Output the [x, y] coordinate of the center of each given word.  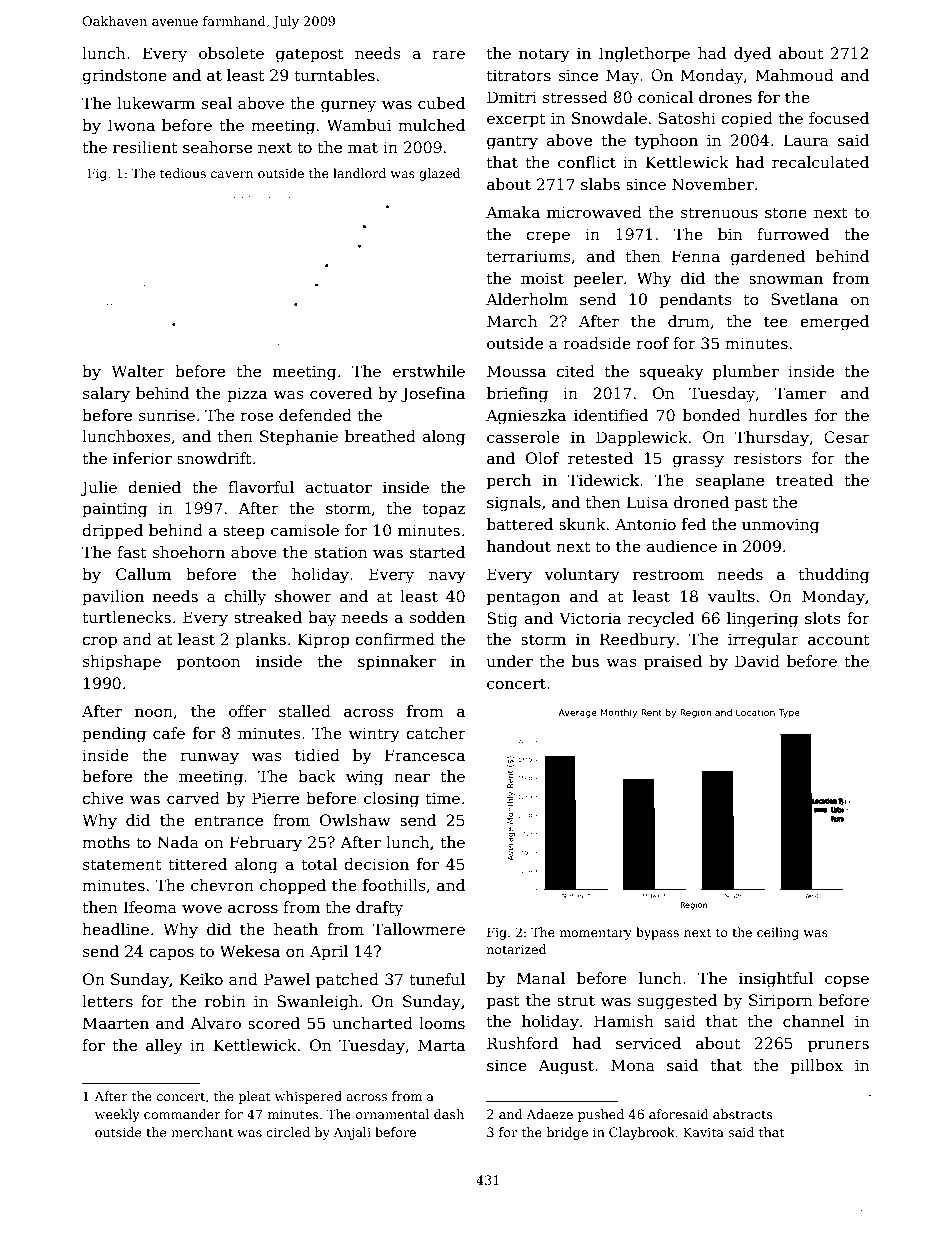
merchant [202, 1132]
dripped [112, 531]
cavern [232, 174]
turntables [334, 75]
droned [701, 502]
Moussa [516, 371]
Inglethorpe [644, 55]
